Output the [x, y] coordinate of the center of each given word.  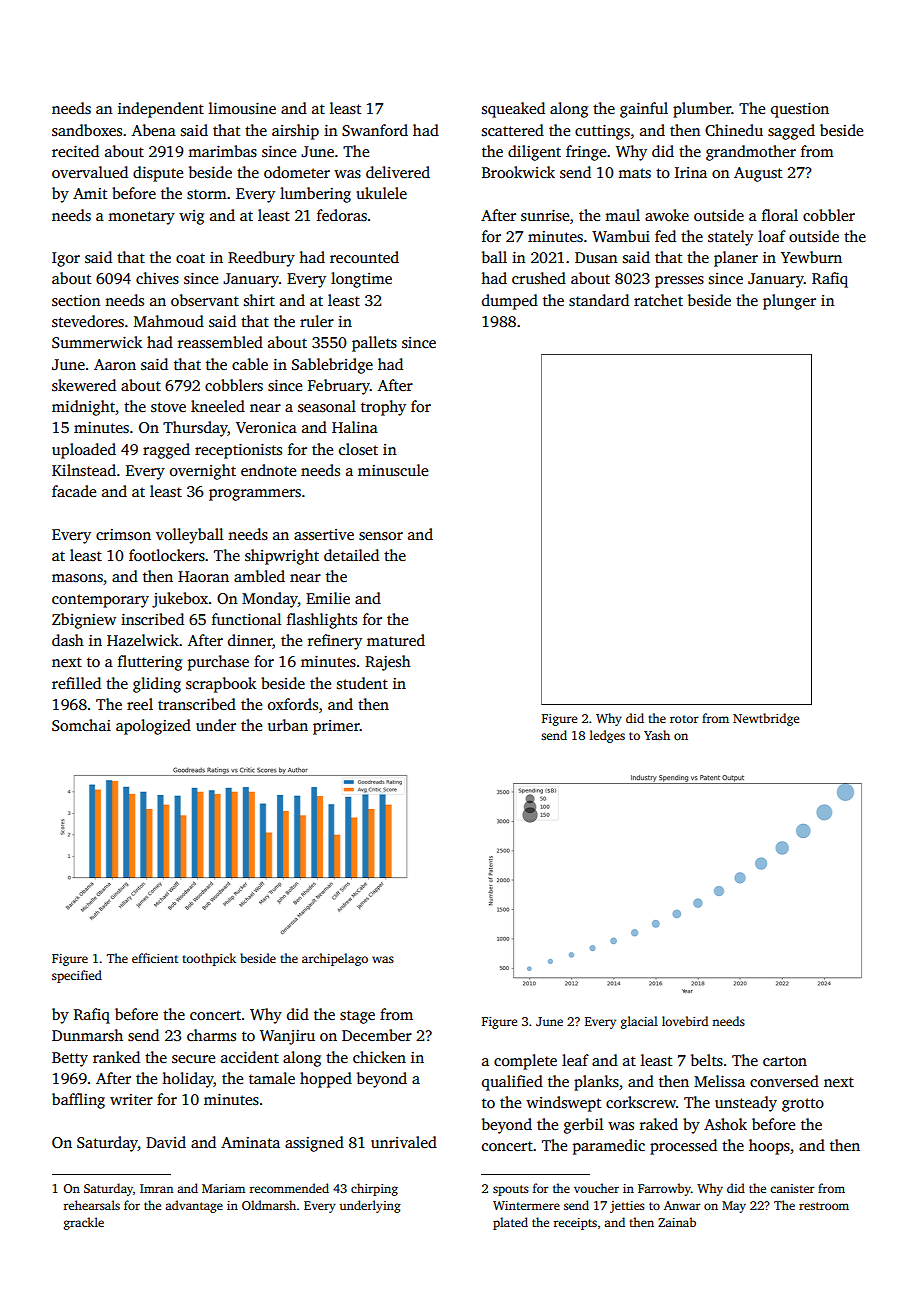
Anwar [682, 1205]
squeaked [513, 110]
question [800, 110]
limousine [242, 108]
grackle [84, 1223]
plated [510, 1223]
